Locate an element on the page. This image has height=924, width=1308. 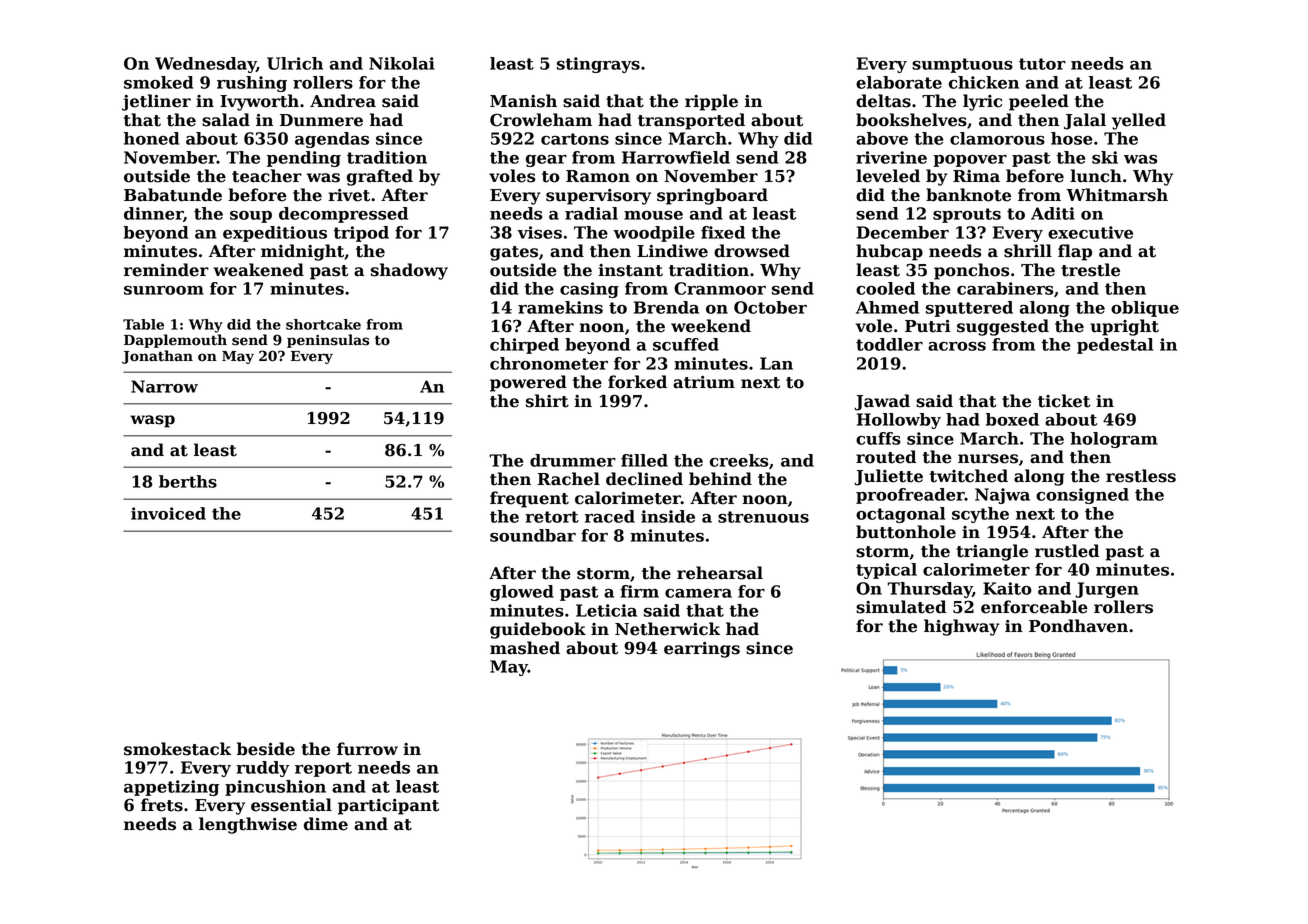
powered is located at coordinates (528, 383).
